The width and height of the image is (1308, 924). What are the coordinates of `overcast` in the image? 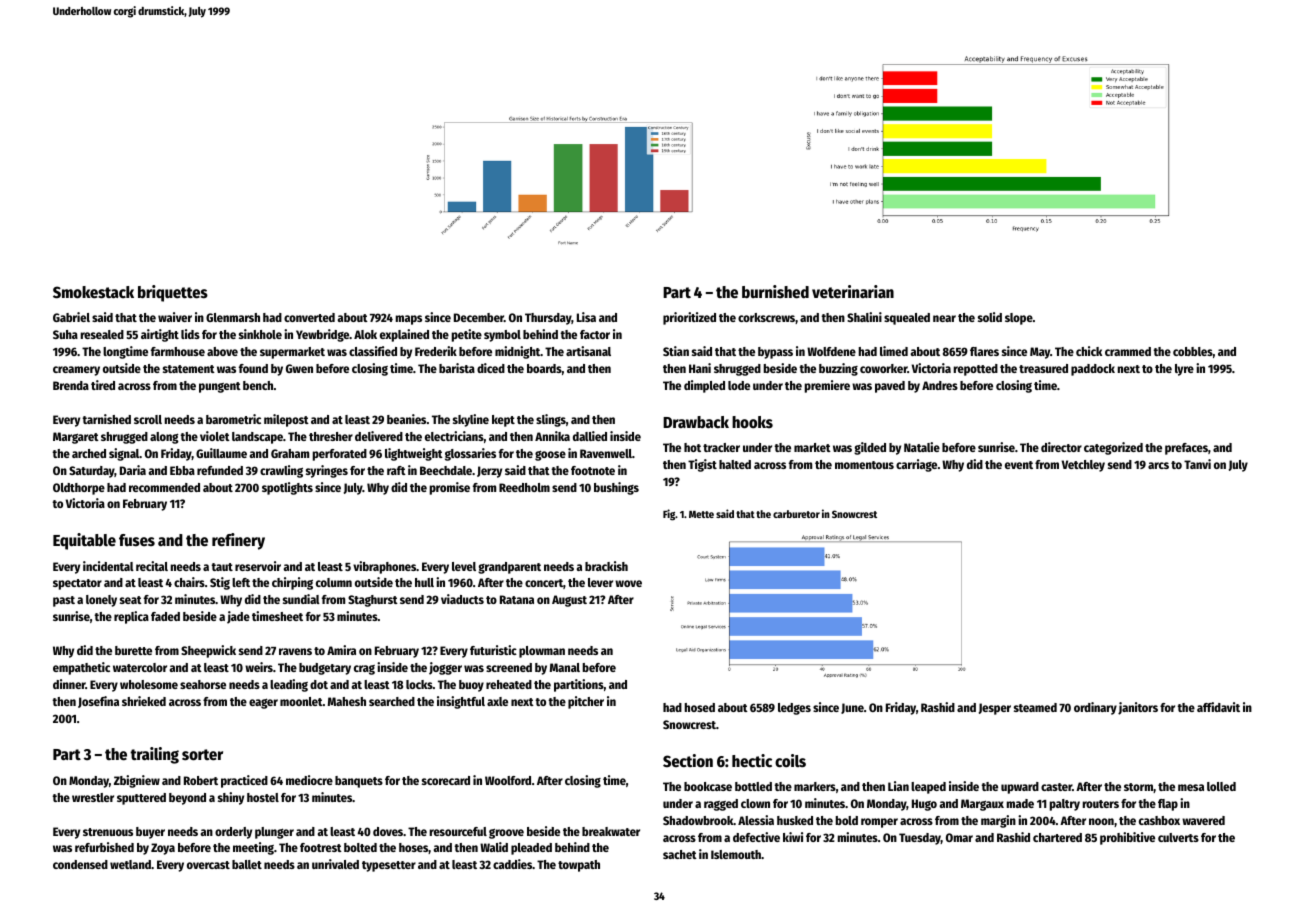 It's located at (208, 865).
